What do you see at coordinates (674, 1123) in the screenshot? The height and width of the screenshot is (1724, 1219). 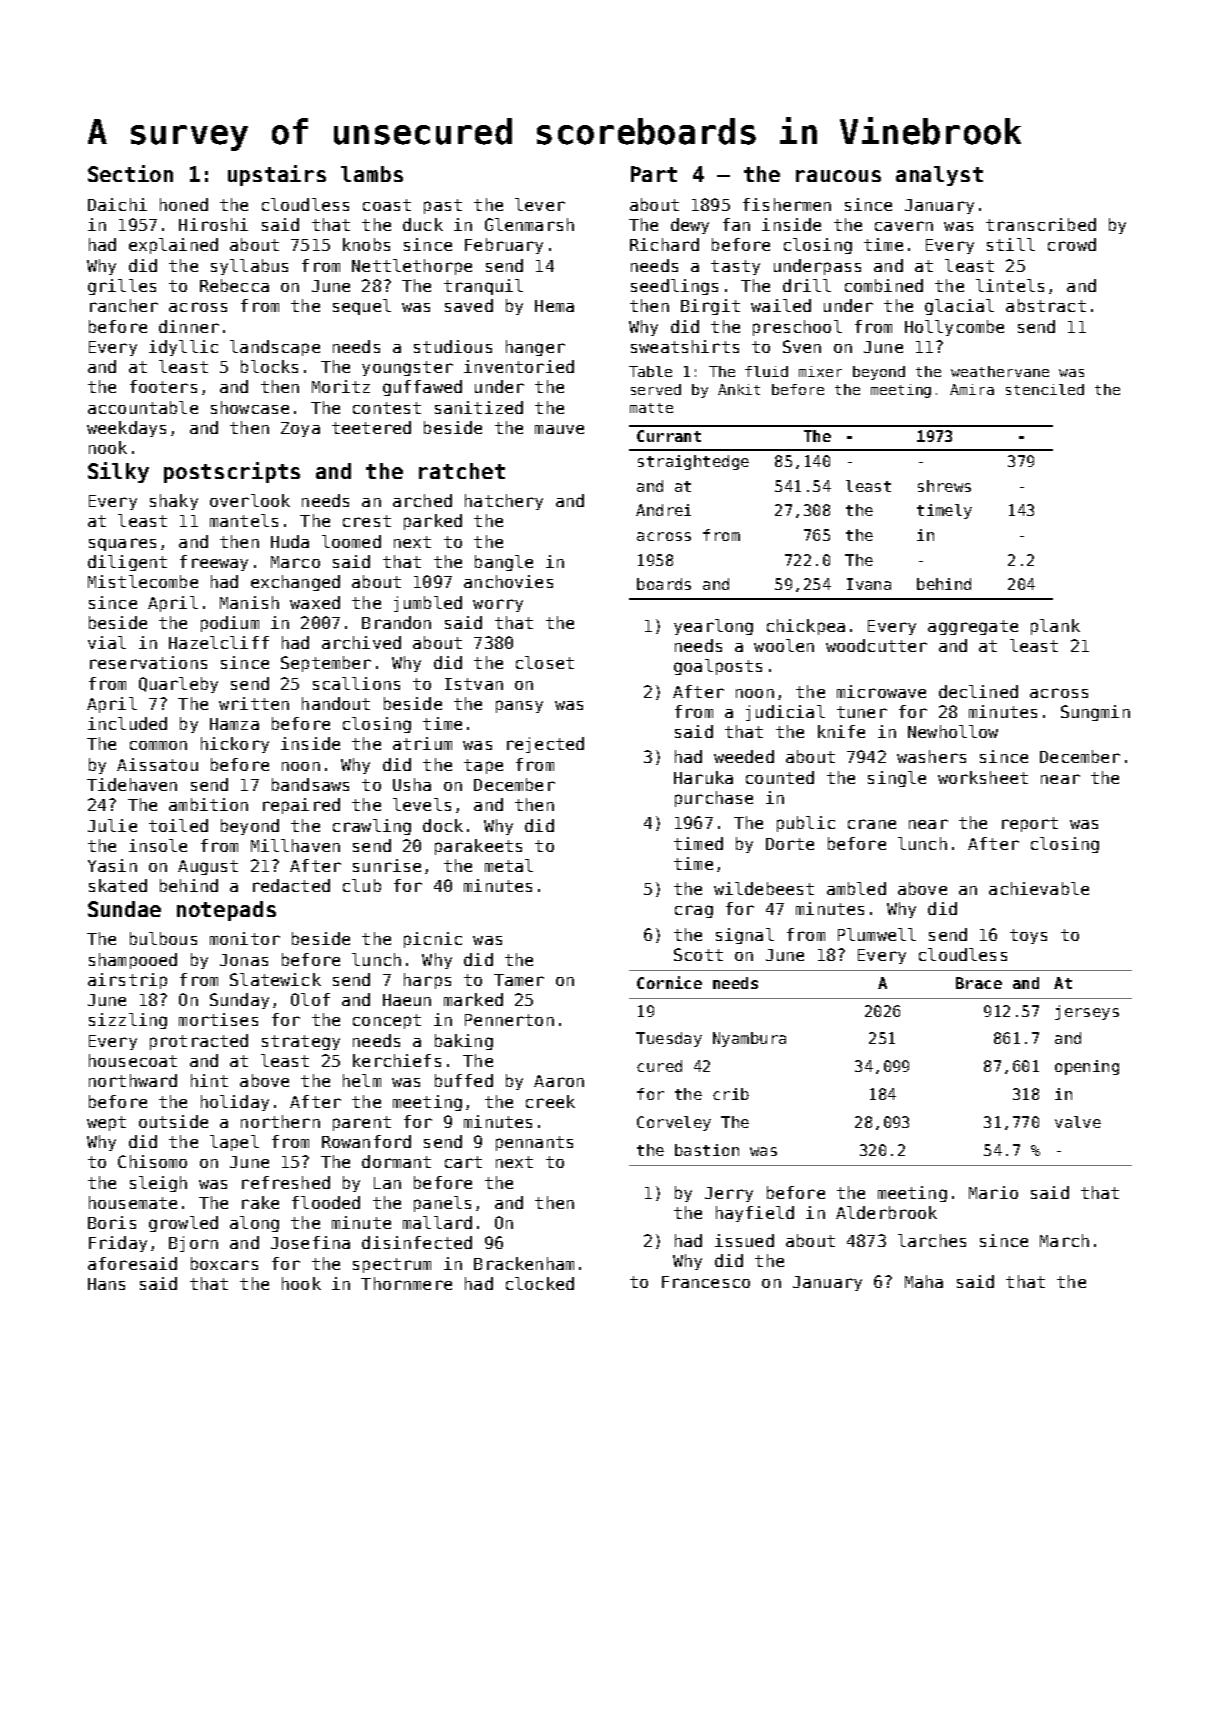 I see `Corveley` at bounding box center [674, 1123].
